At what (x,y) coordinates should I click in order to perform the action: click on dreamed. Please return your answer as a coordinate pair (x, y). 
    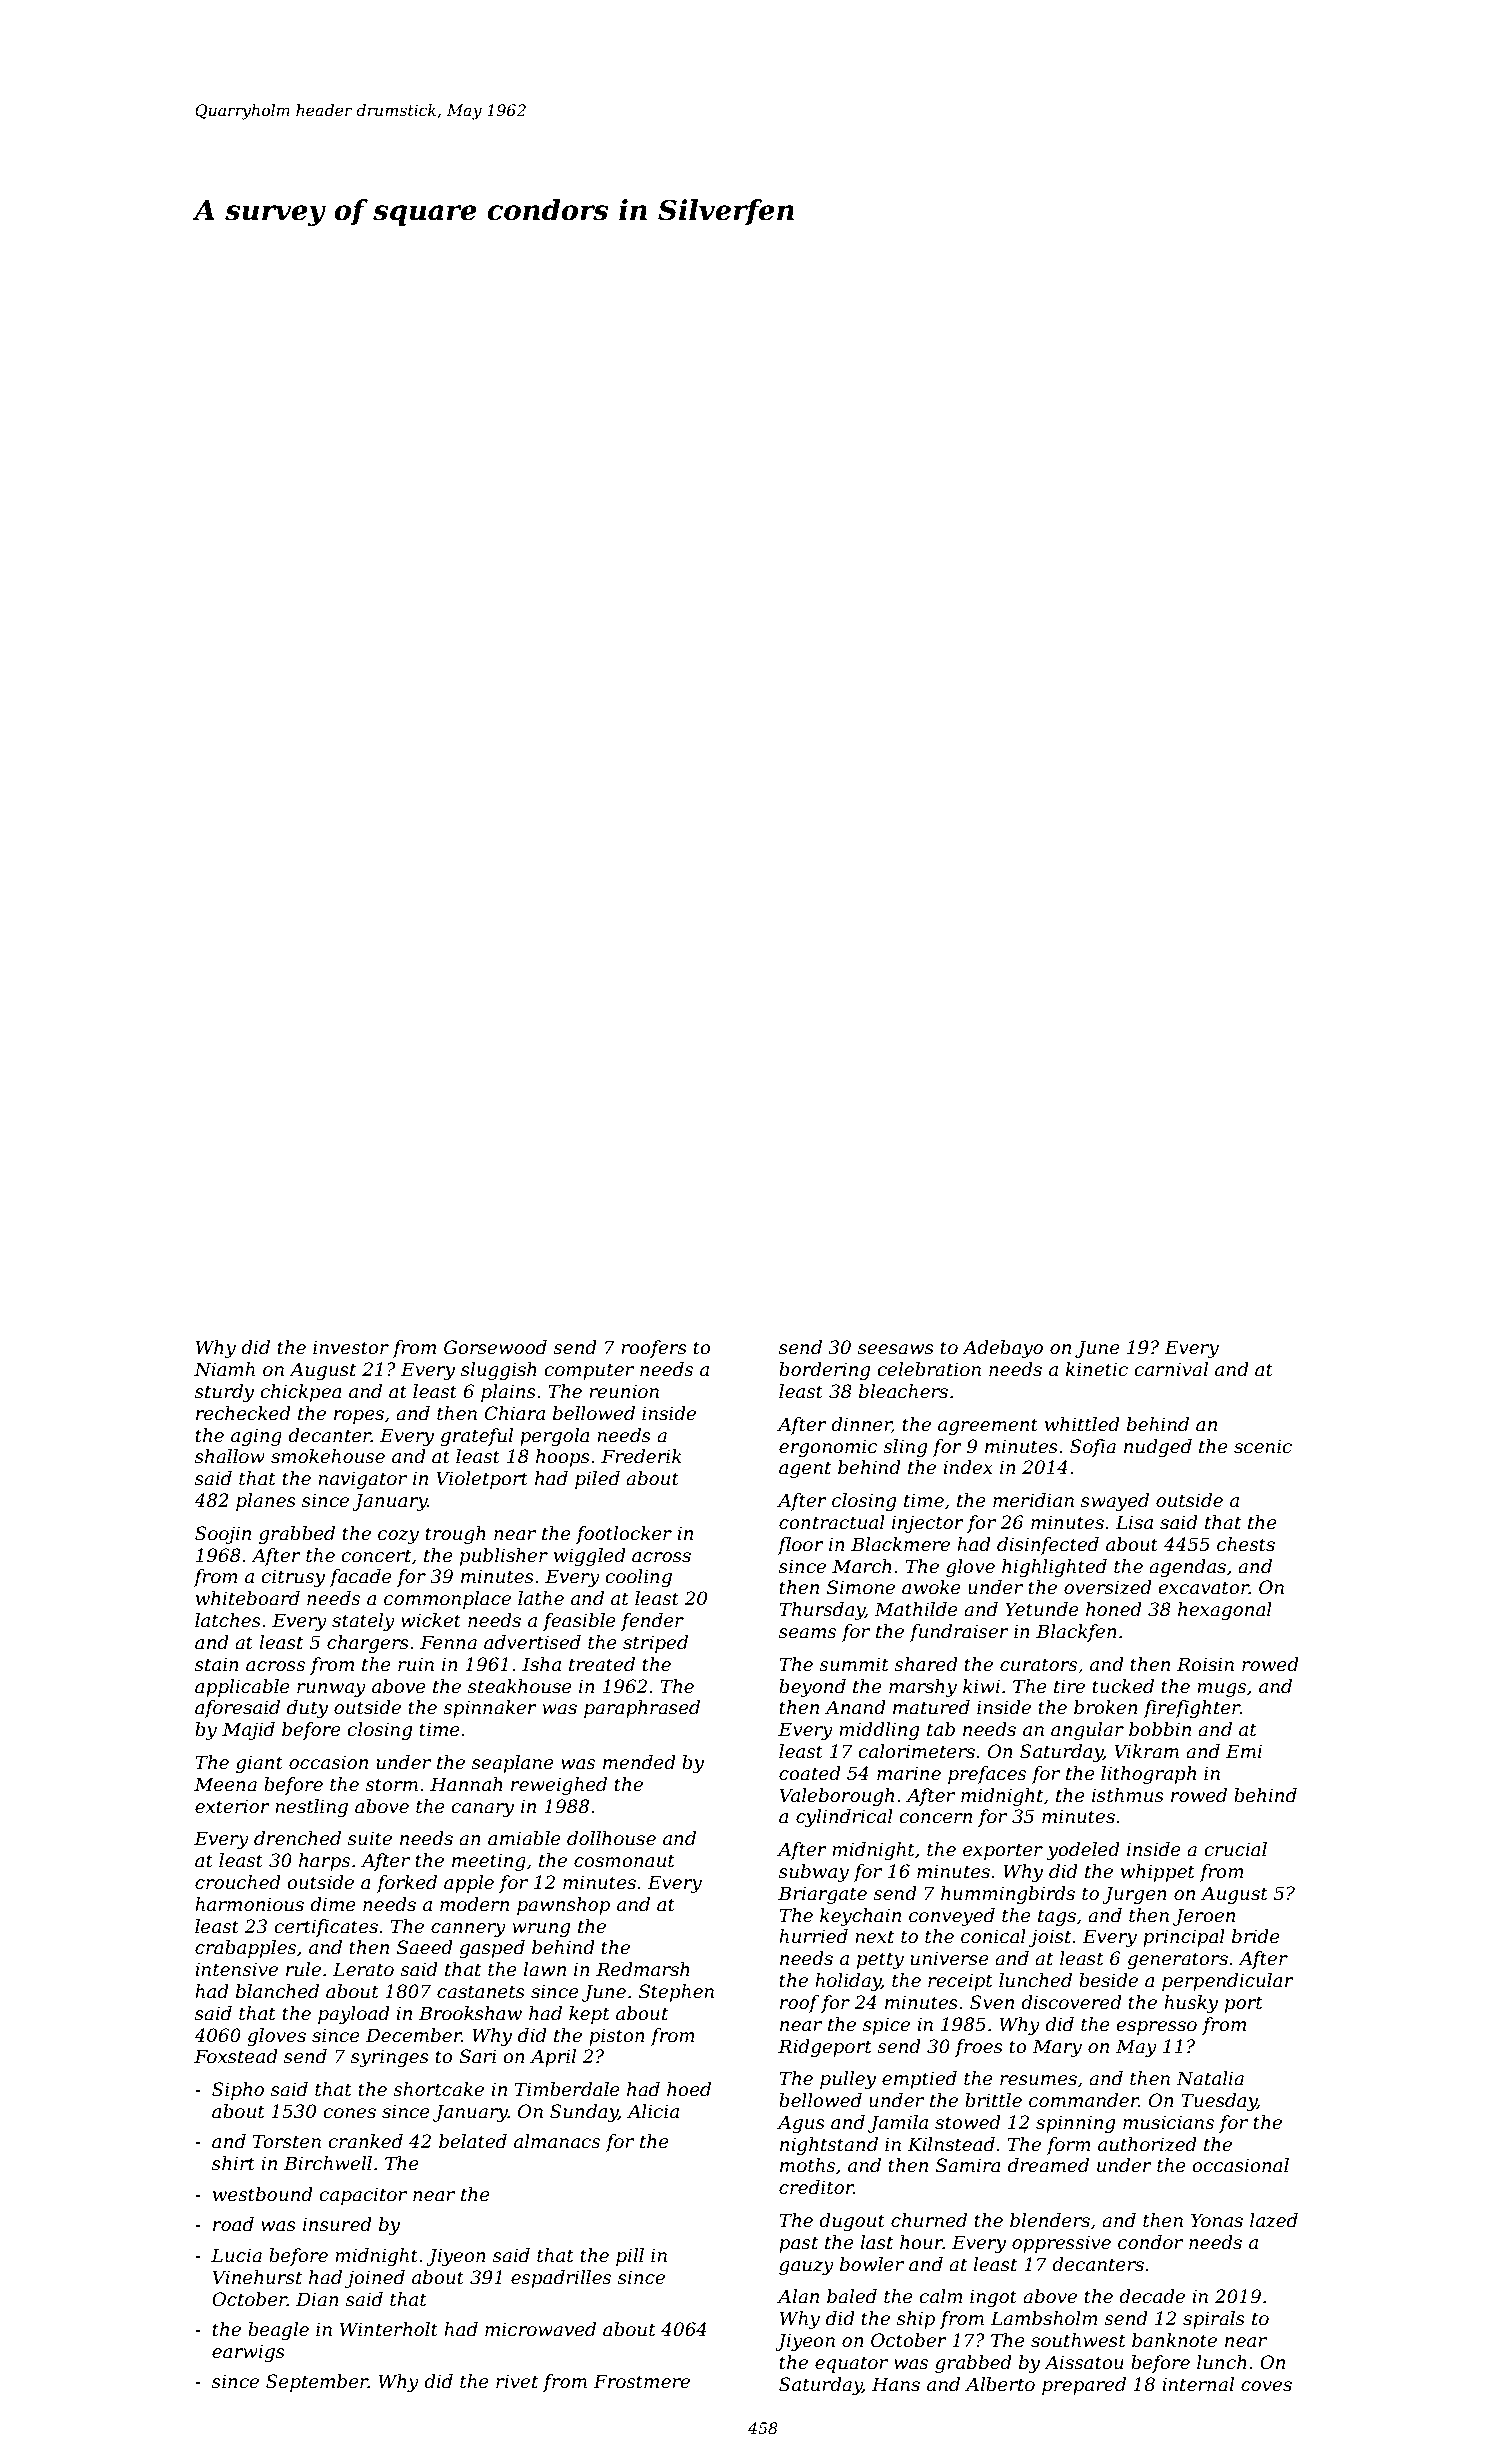
    Looking at the image, I should click on (1048, 2165).
